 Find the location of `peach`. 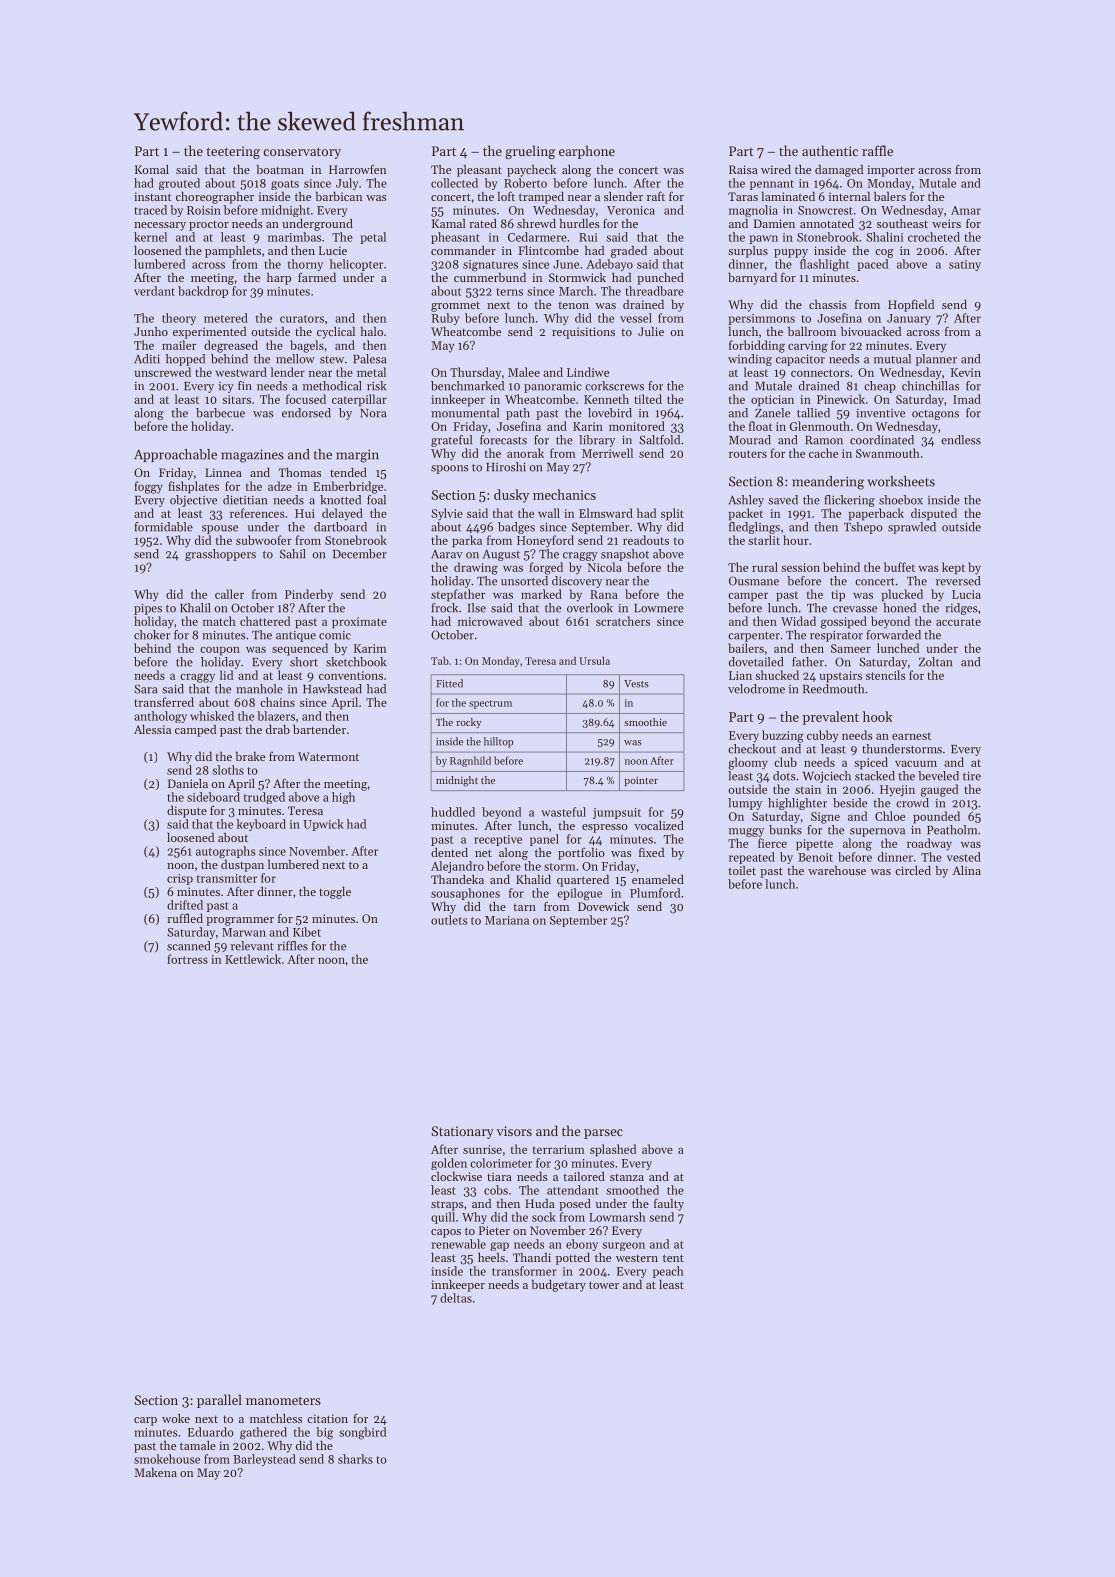

peach is located at coordinates (668, 1272).
